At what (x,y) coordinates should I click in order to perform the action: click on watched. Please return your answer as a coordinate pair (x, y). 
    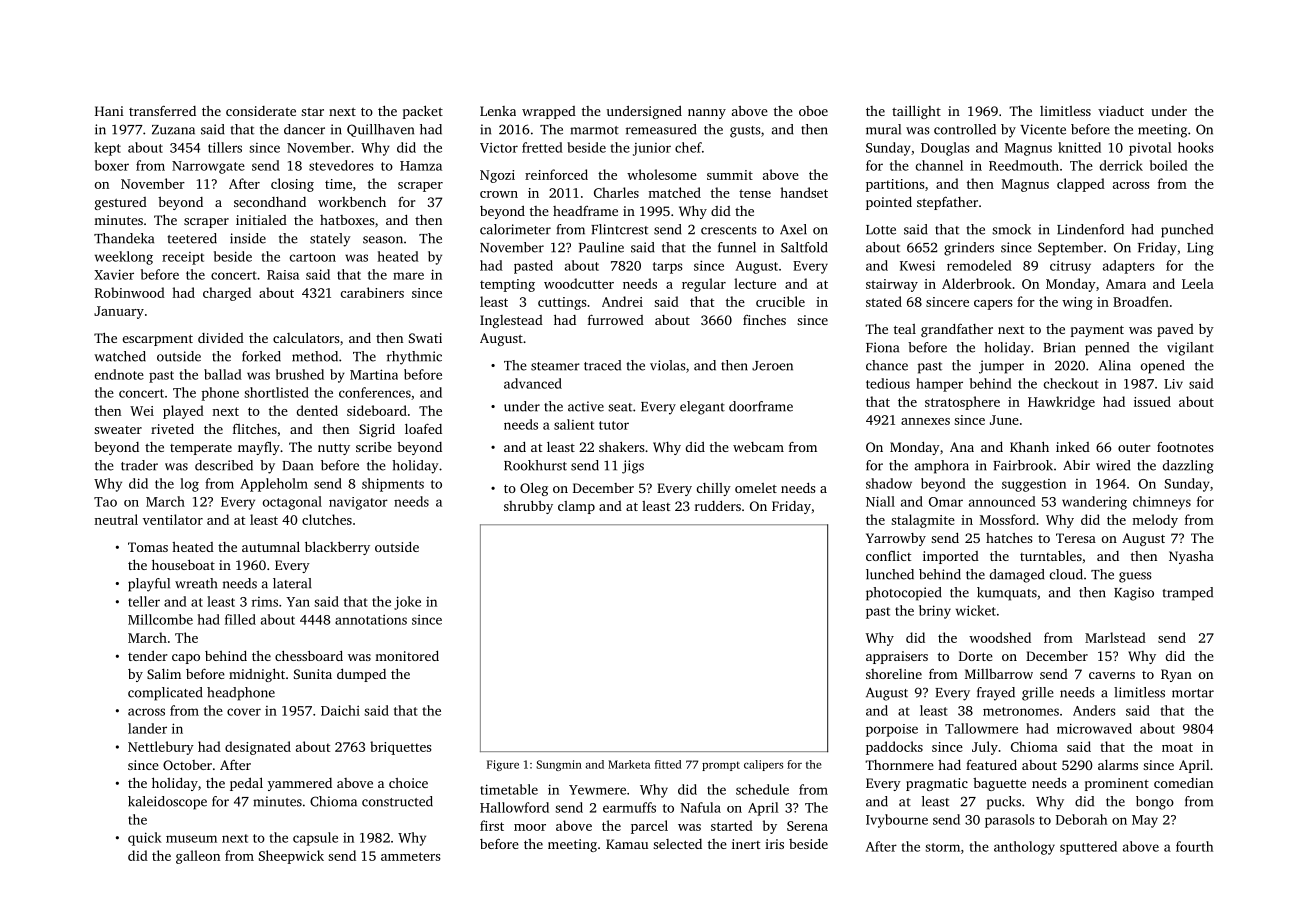
    Looking at the image, I should click on (120, 356).
